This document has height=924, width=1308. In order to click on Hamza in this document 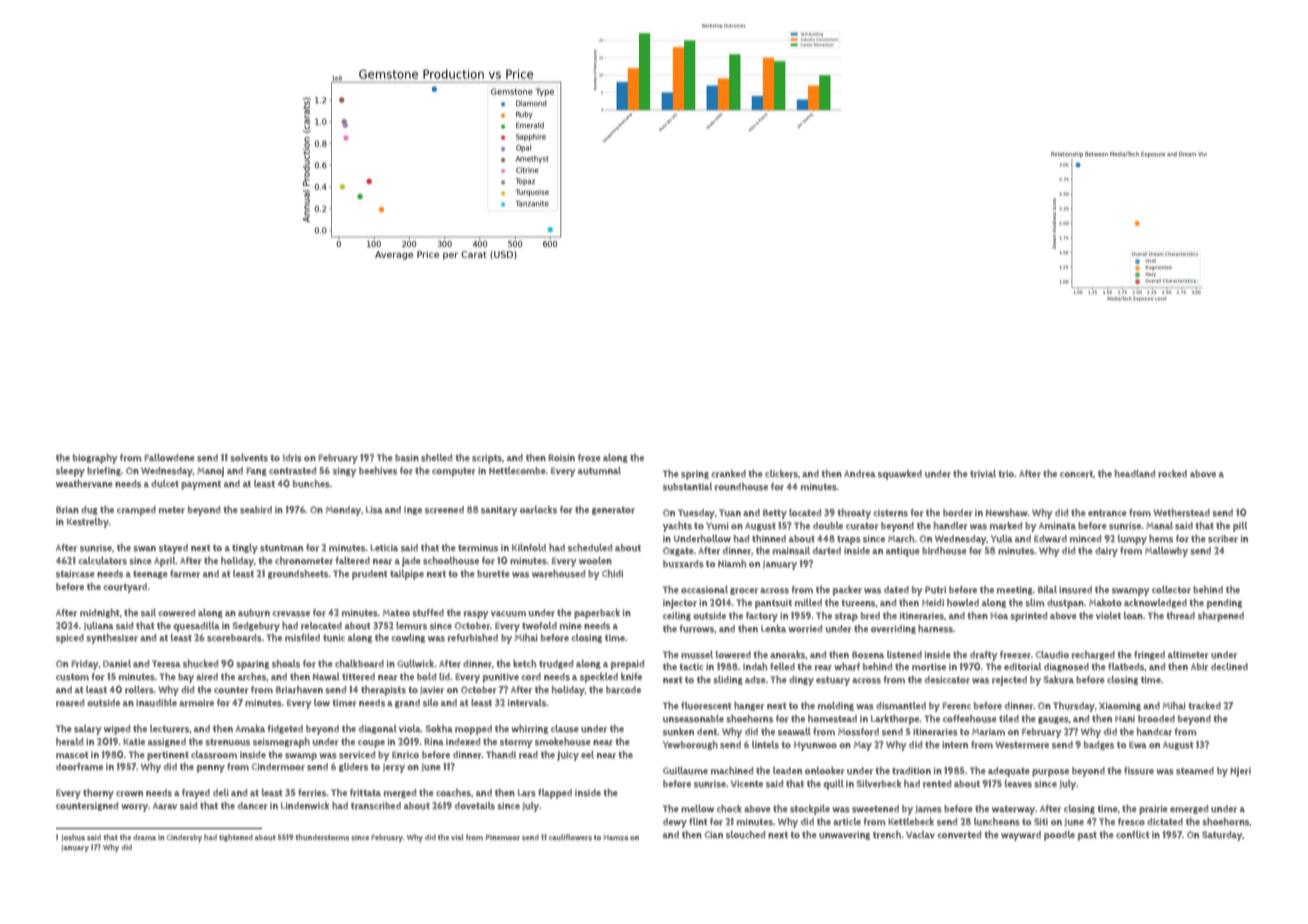, I will do `click(616, 837)`.
